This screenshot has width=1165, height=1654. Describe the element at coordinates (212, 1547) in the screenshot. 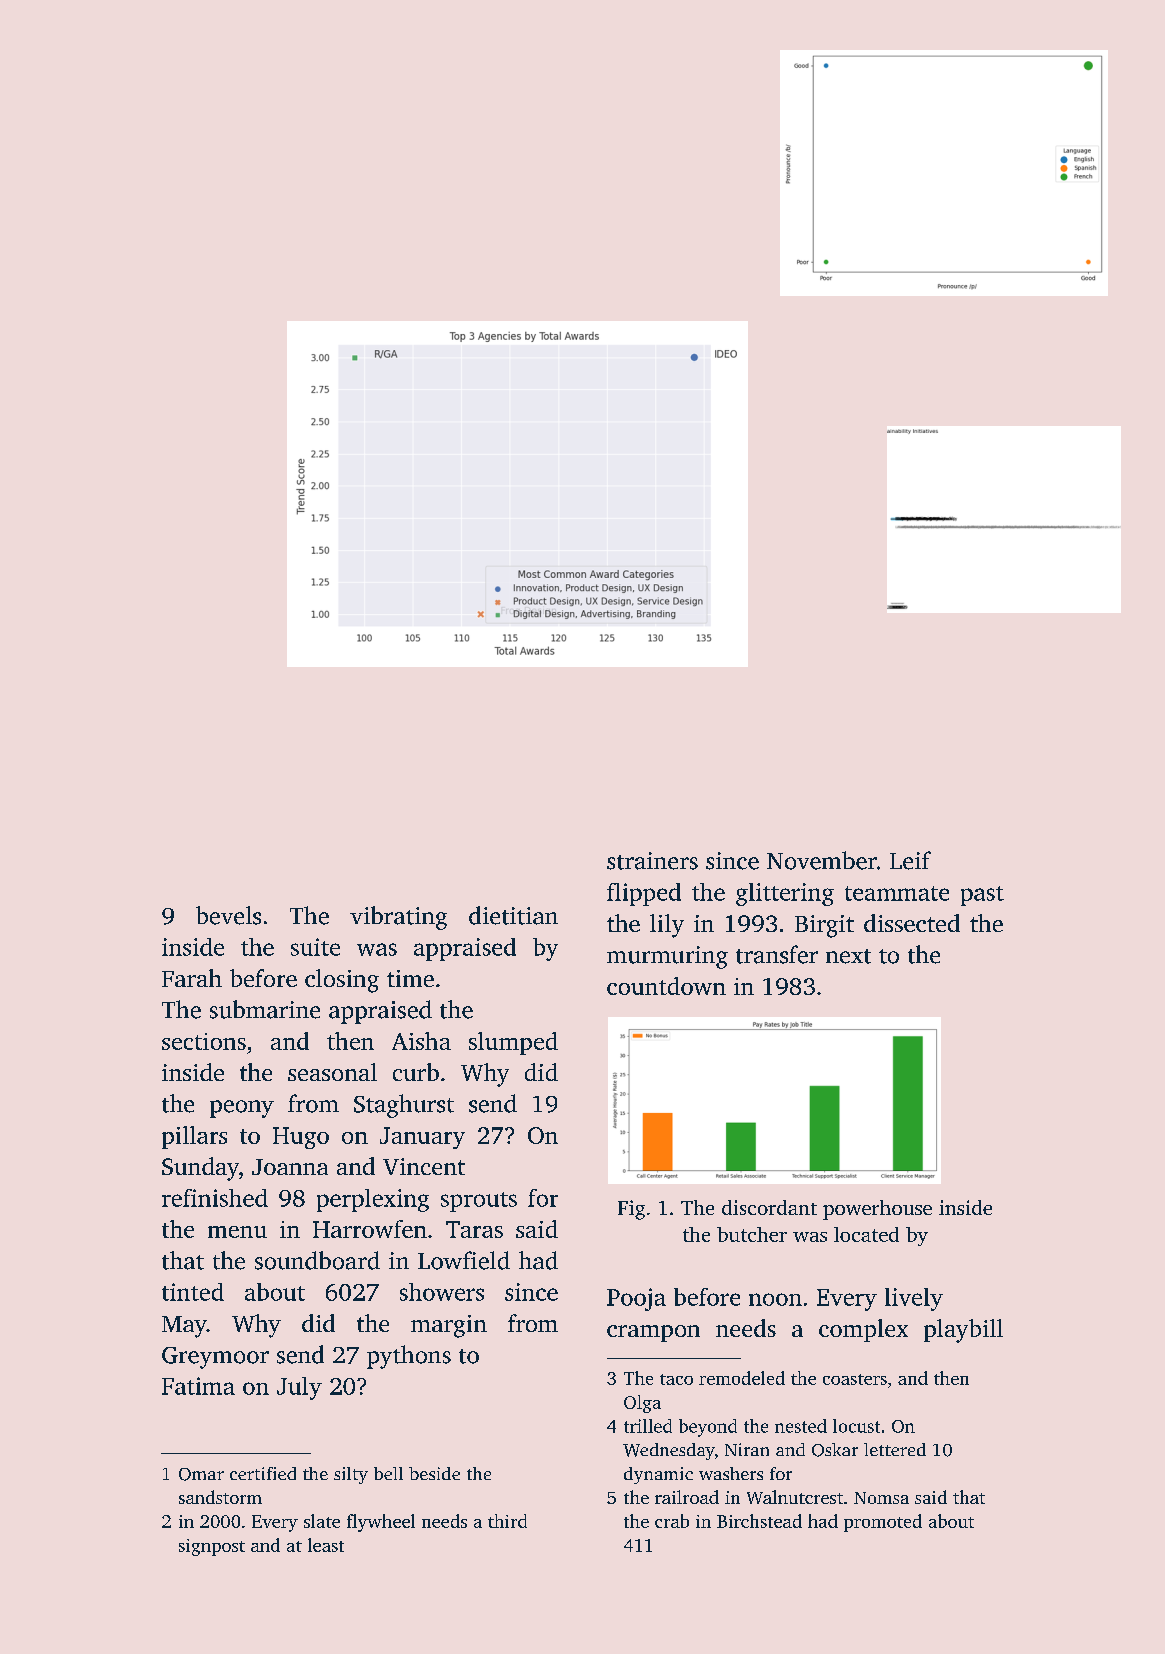

I see `signpost` at that location.
